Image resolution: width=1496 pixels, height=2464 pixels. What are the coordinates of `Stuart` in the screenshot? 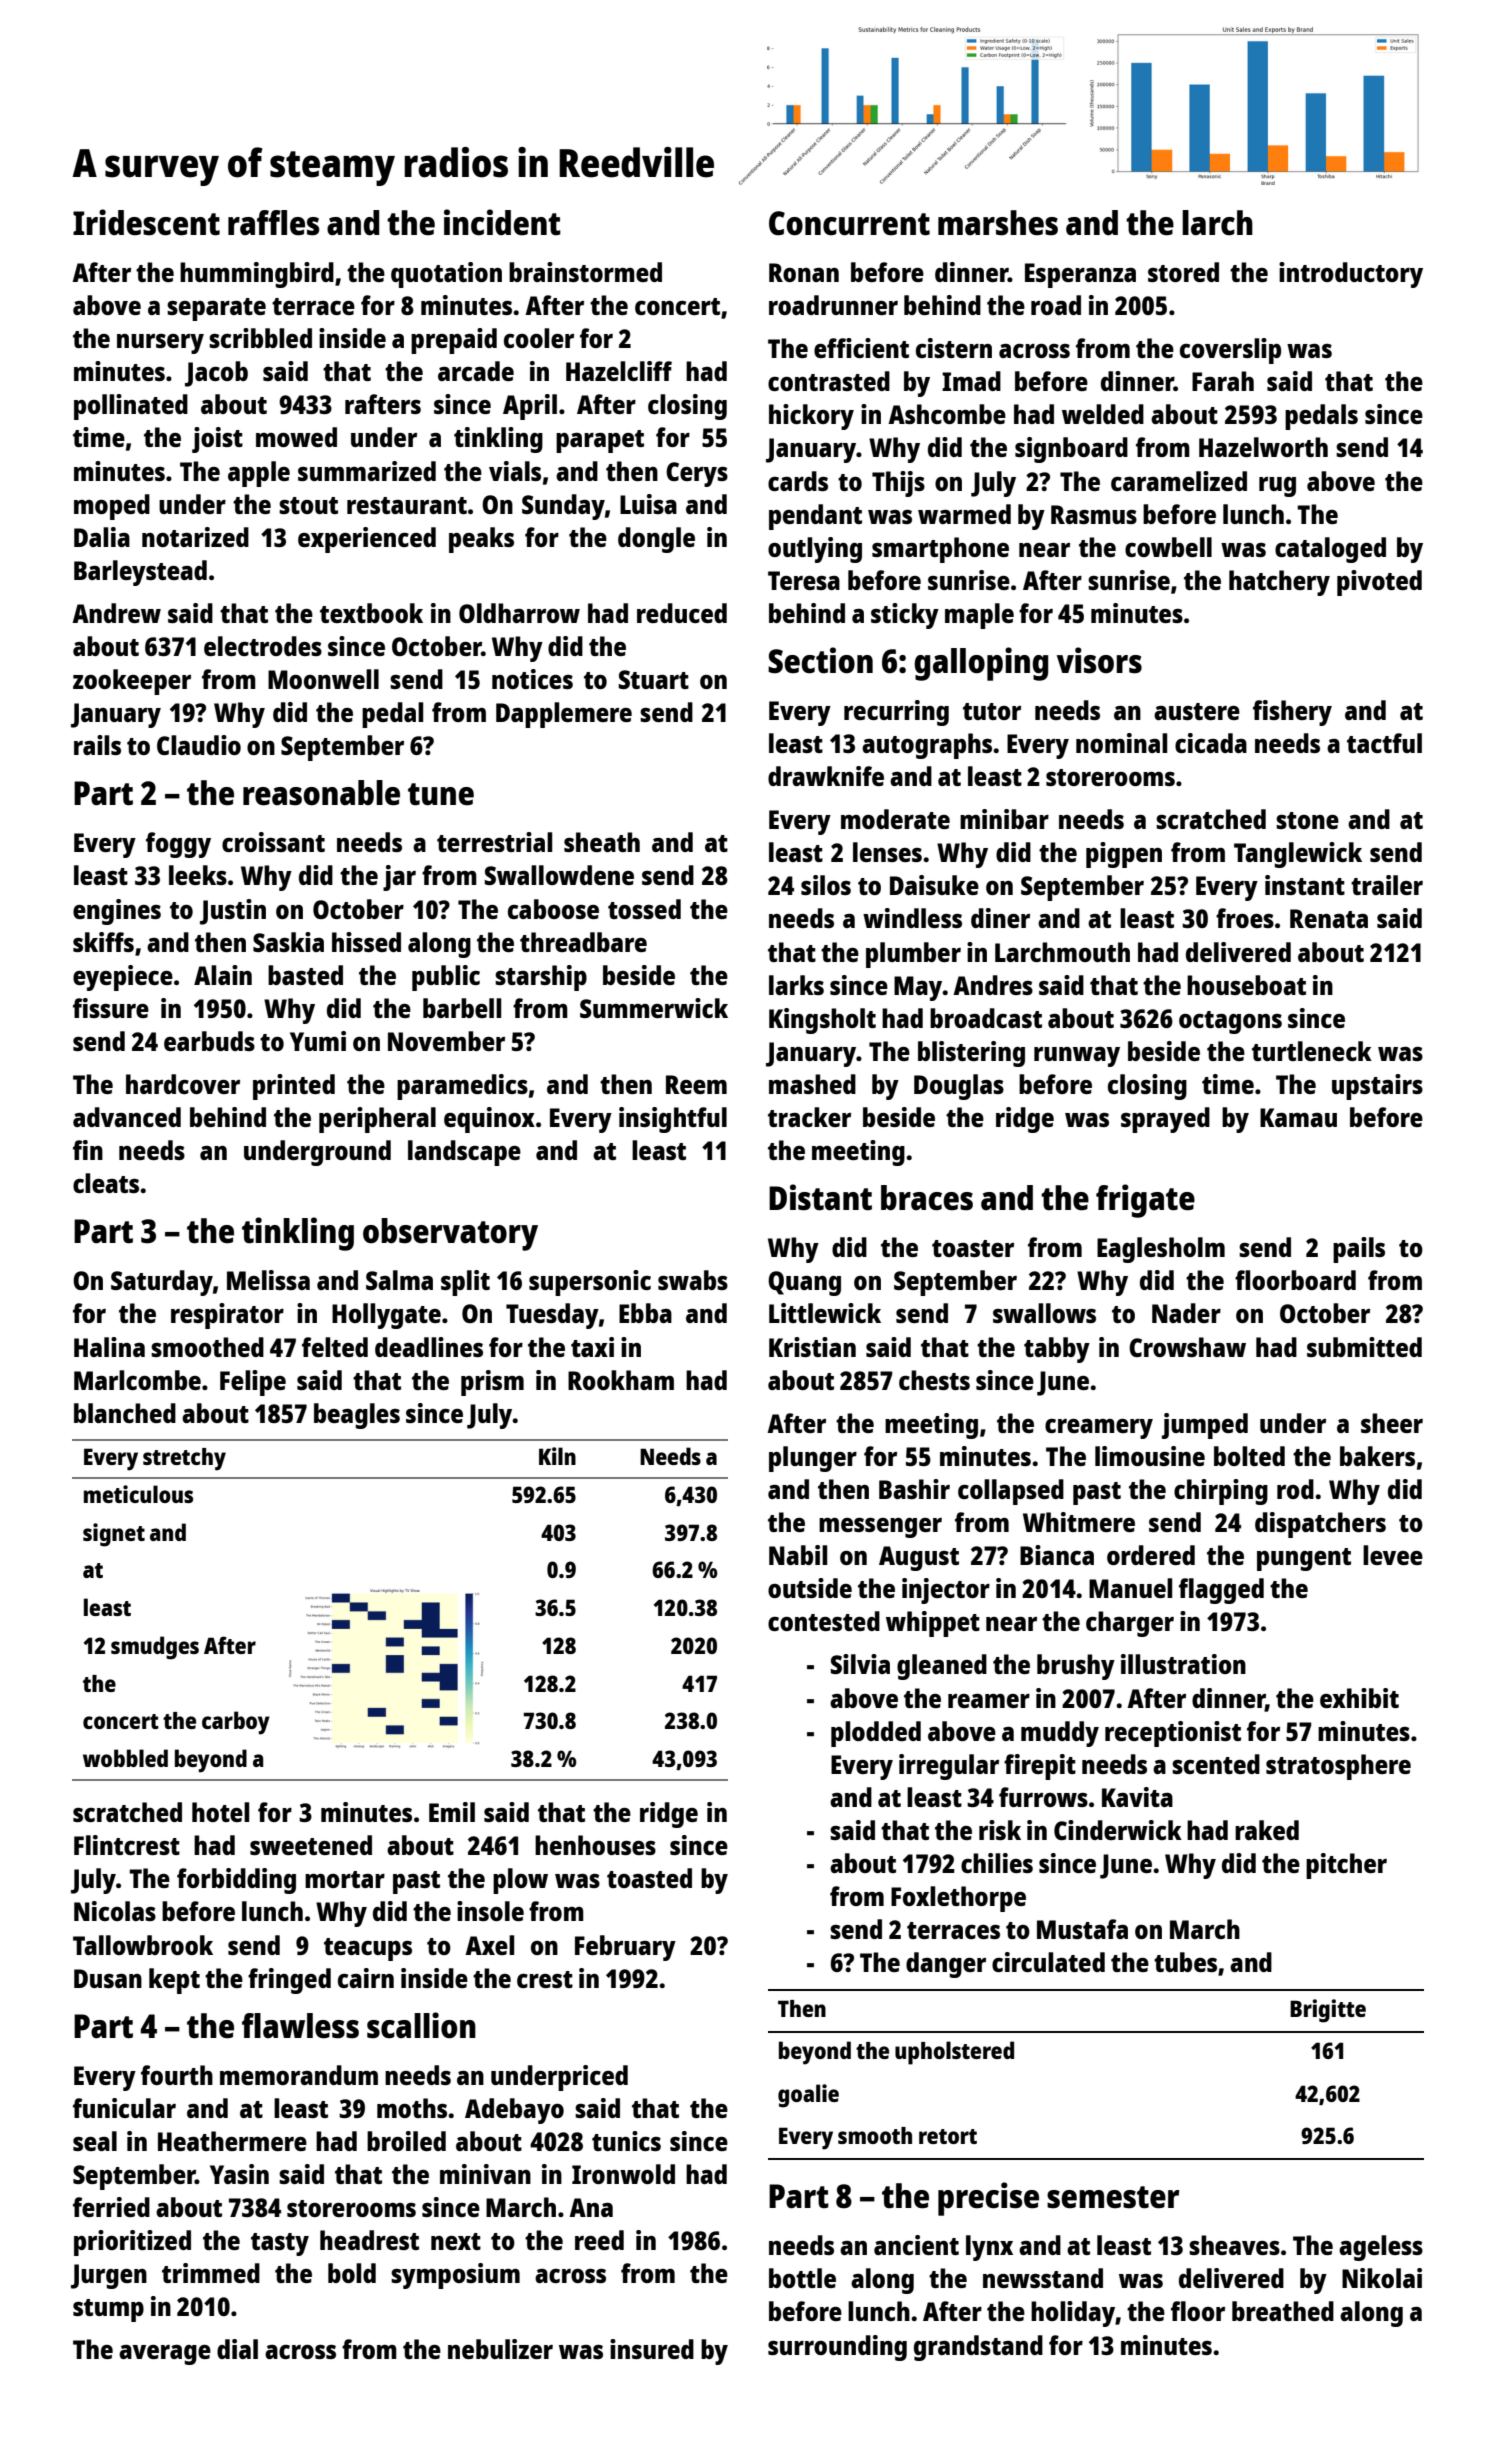 It's located at (653, 679).
